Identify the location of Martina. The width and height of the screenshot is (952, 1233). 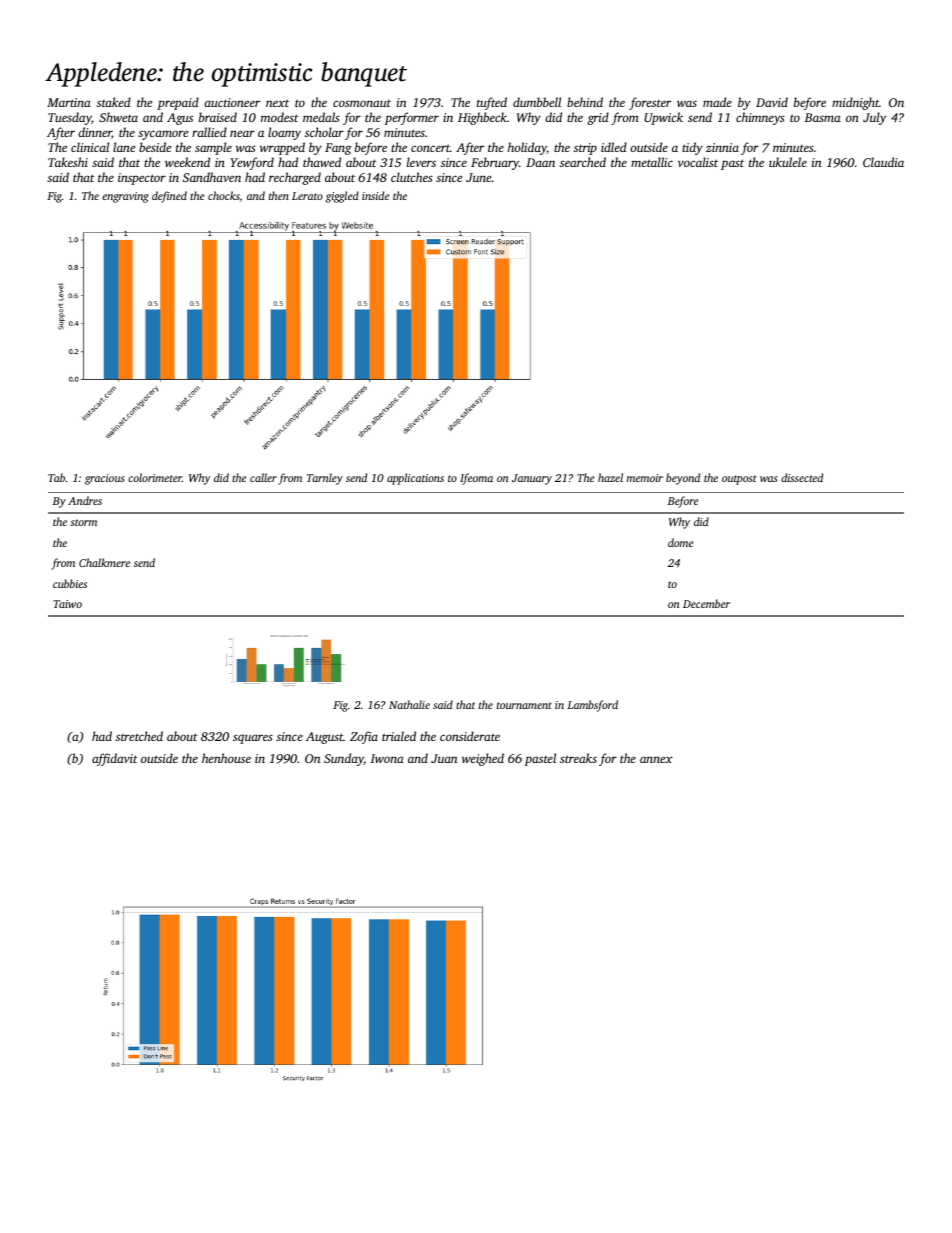
(69, 102).
